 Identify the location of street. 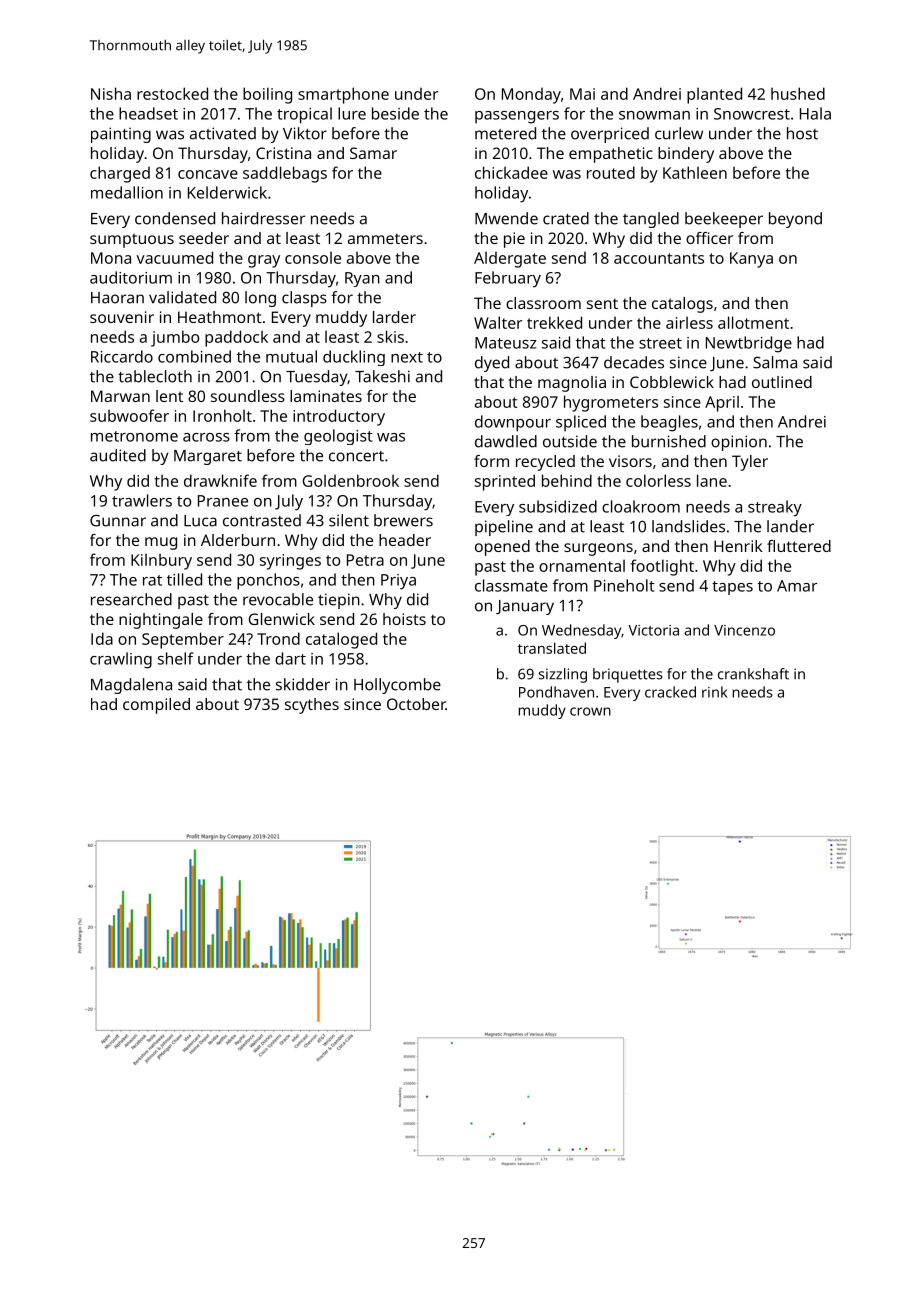
(660, 343).
